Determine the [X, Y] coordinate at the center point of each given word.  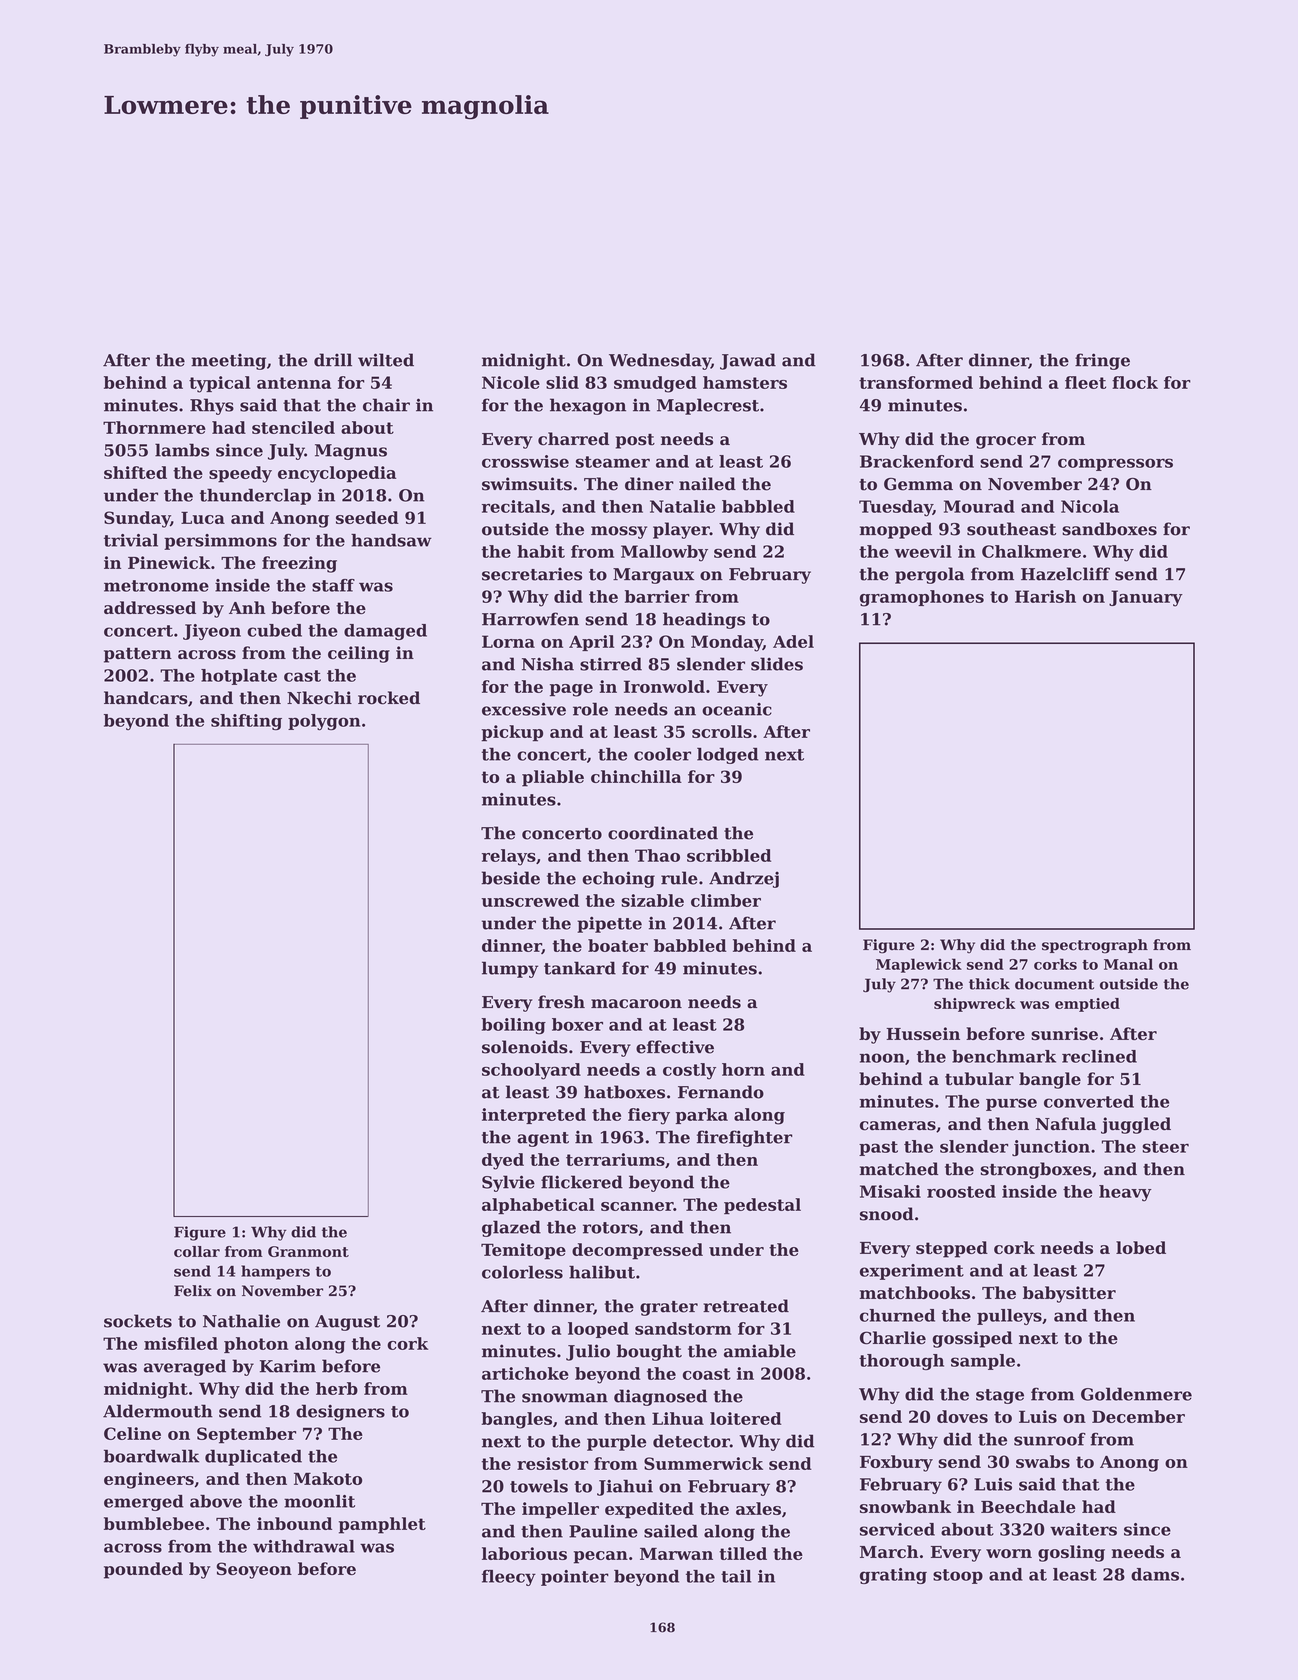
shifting [246, 722]
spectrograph [1095, 946]
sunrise [1064, 1033]
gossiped [973, 1339]
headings [704, 620]
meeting [228, 362]
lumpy [510, 969]
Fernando [721, 1092]
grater [669, 1308]
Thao [657, 855]
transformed [916, 382]
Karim [288, 1366]
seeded [367, 517]
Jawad [748, 361]
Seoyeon [254, 1570]
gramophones [922, 598]
